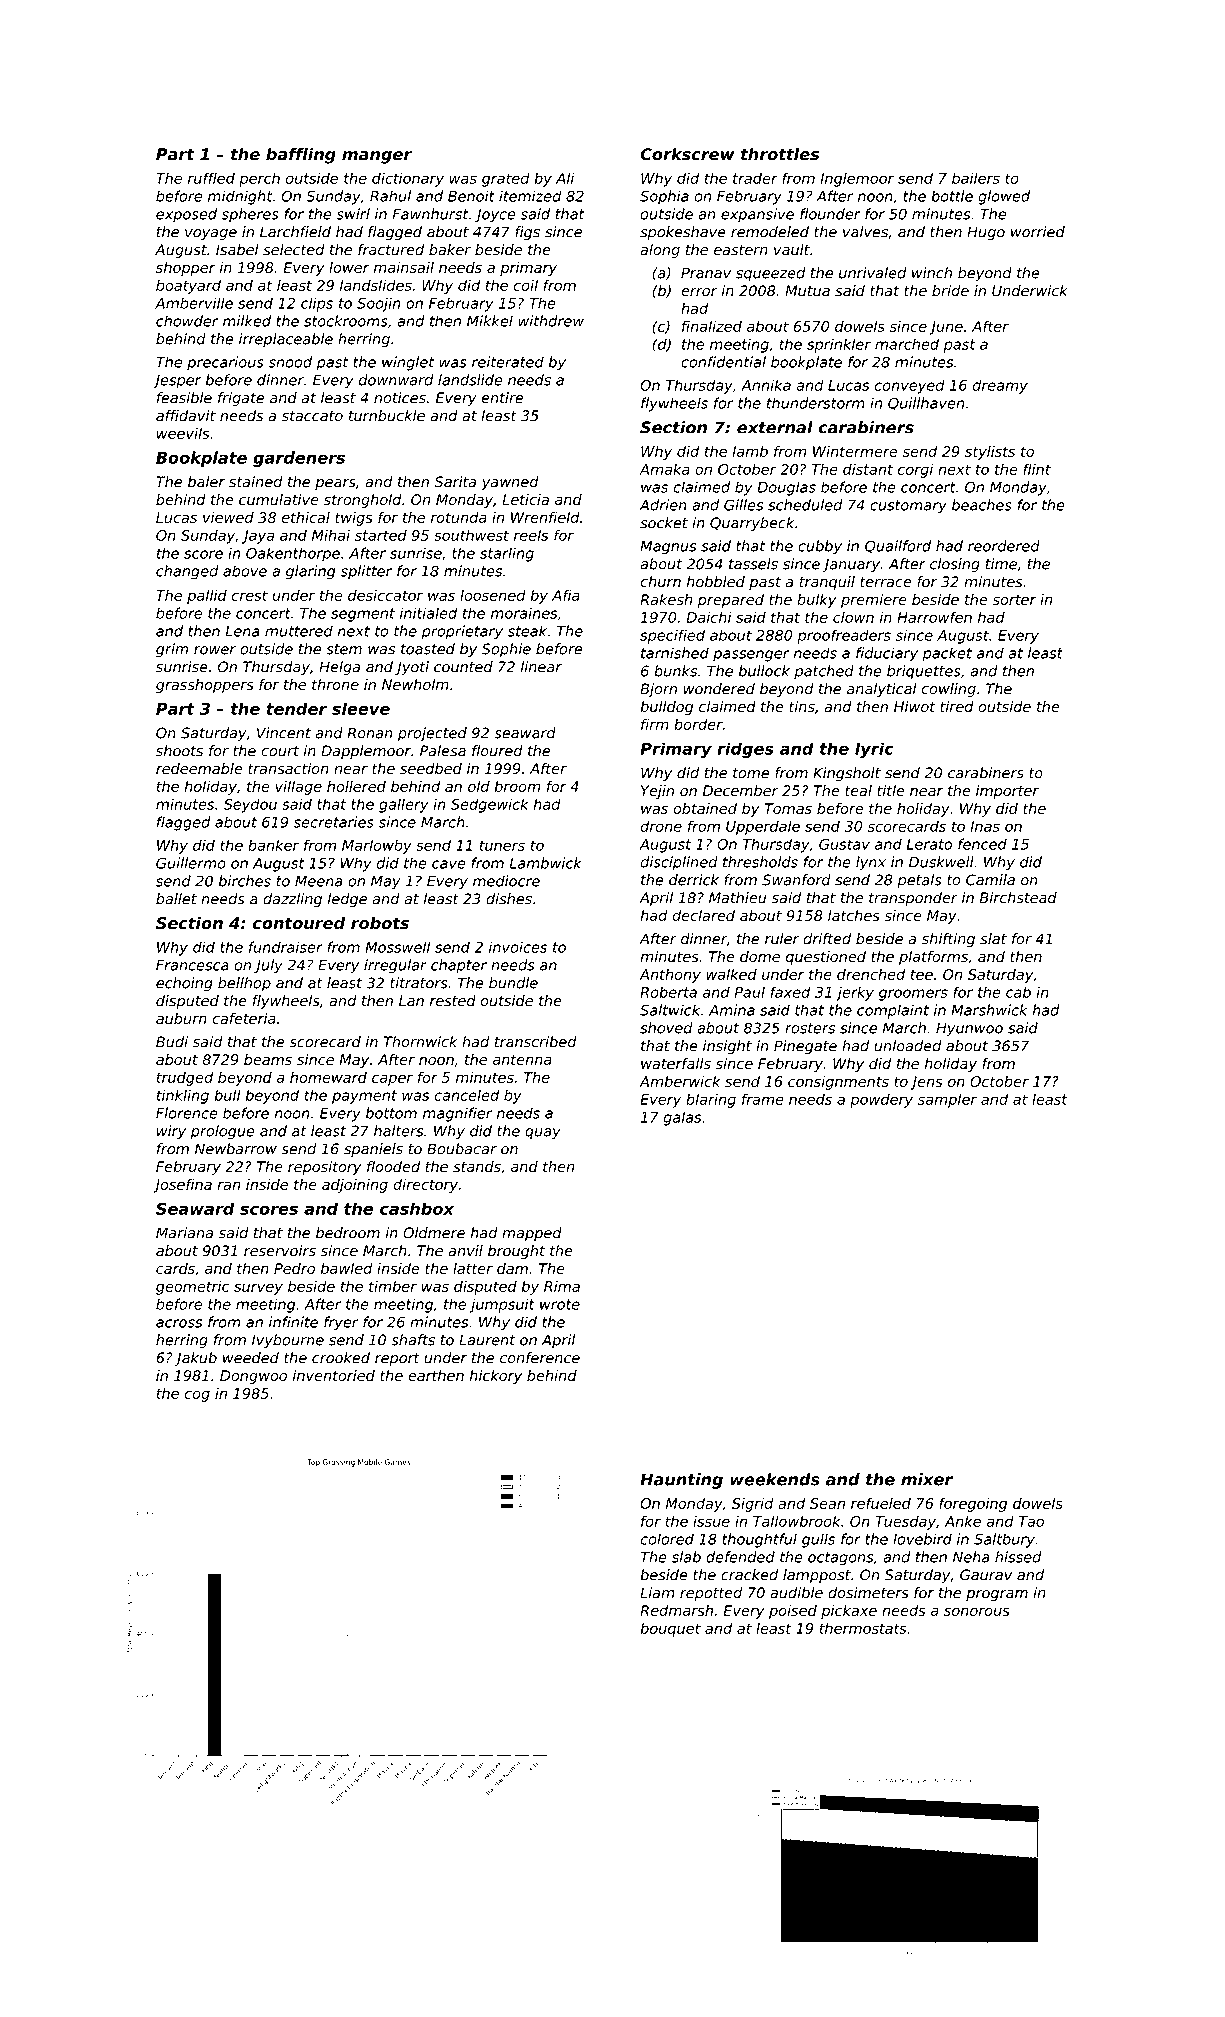 The height and width of the screenshot is (2017, 1225). Describe the element at coordinates (1004, 197) in the screenshot. I see `glowed` at that location.
